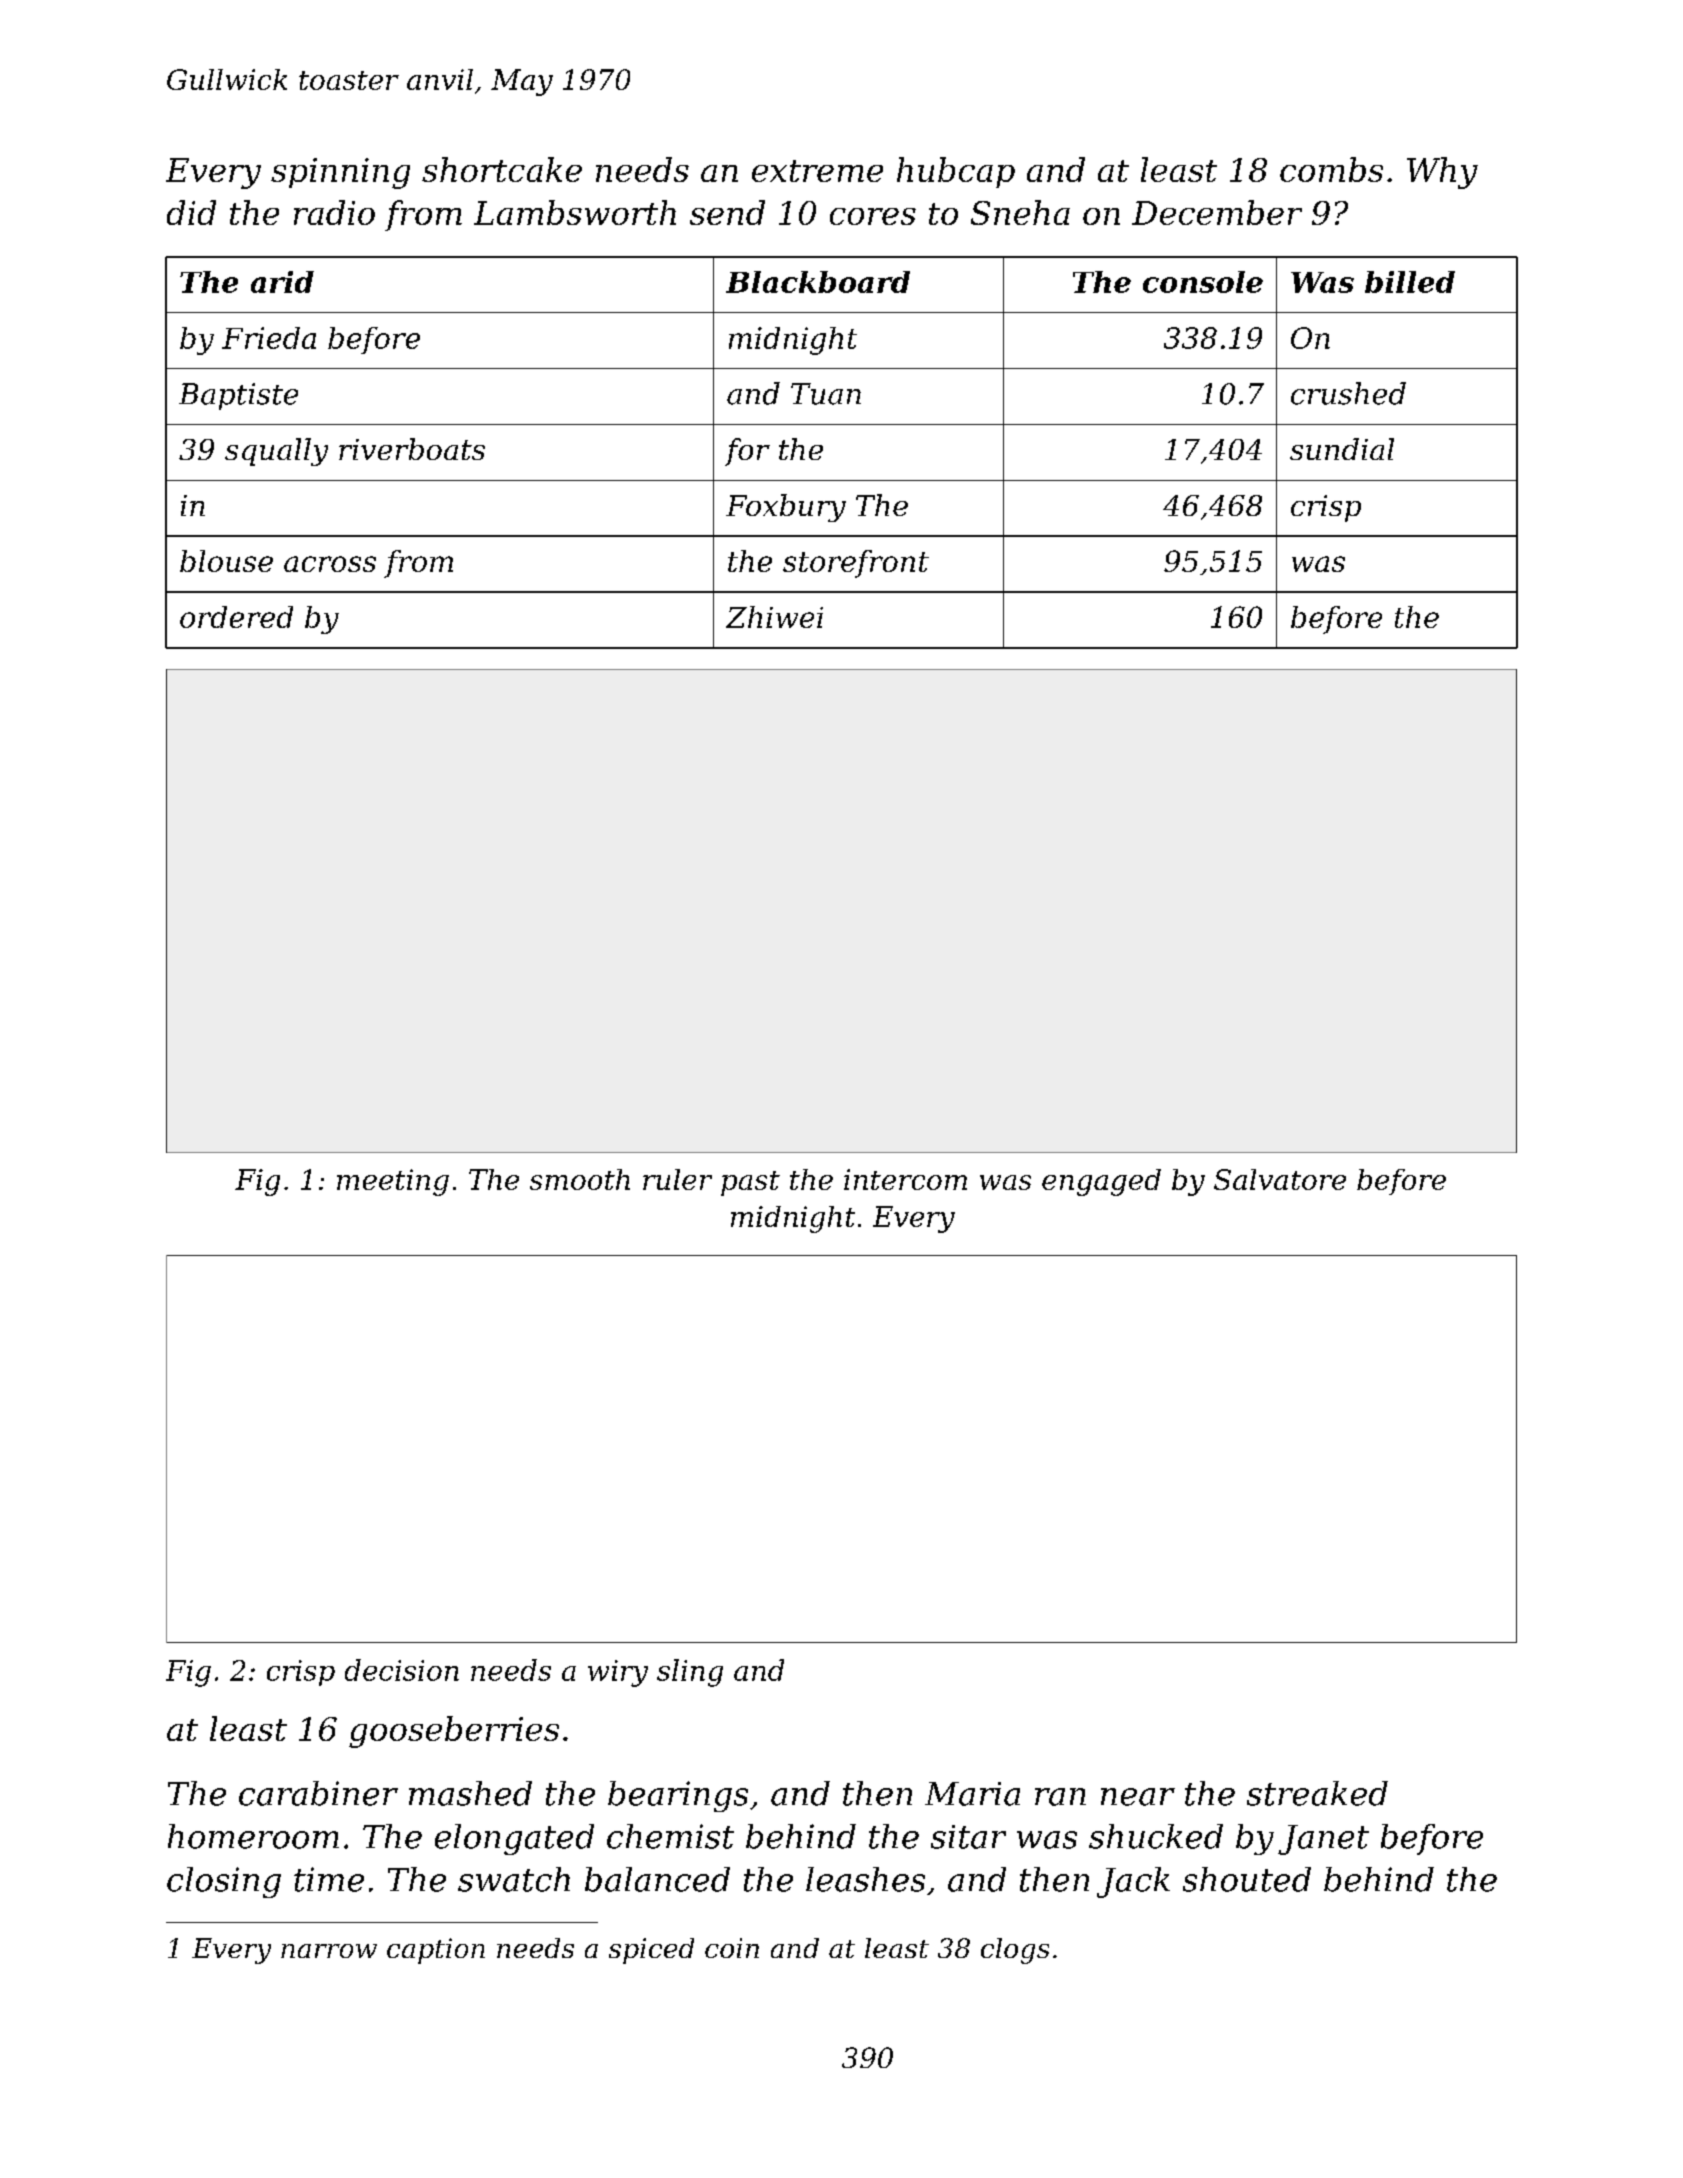 The width and height of the document is (1683, 2178). I want to click on Zhiwei, so click(774, 617).
